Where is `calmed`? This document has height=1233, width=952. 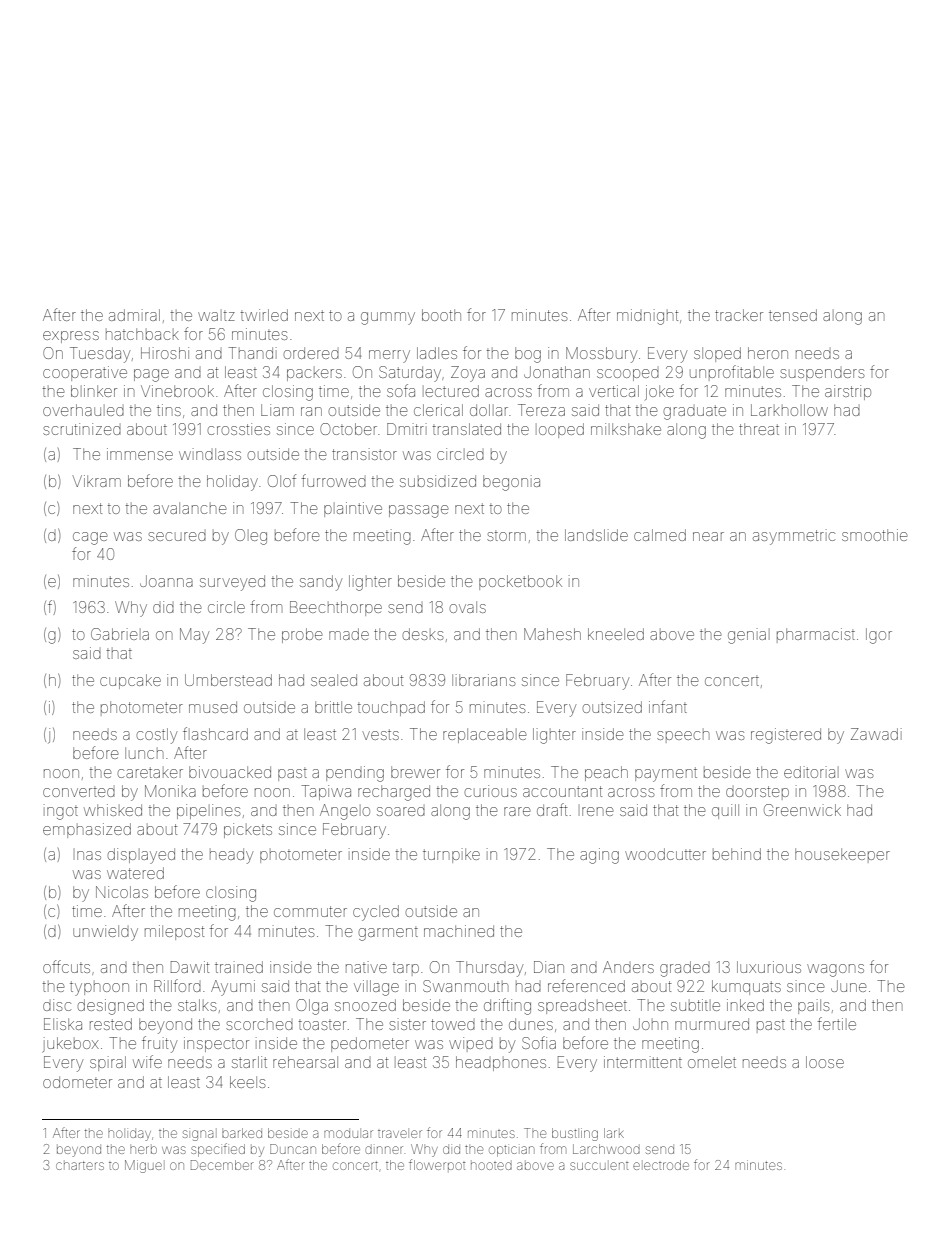 calmed is located at coordinates (660, 535).
